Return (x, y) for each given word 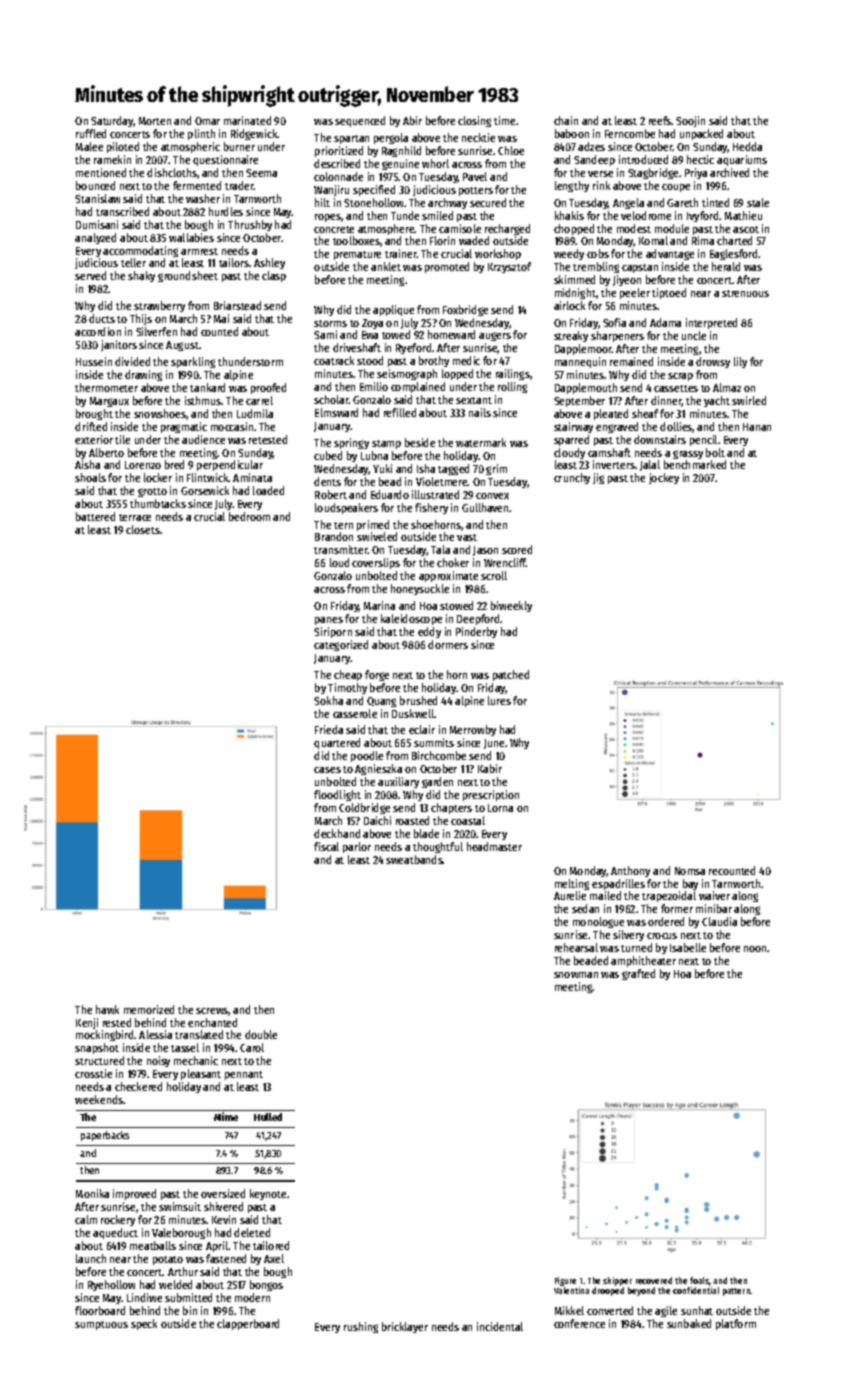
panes (329, 621)
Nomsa (690, 871)
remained (631, 361)
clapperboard (248, 1324)
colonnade (338, 176)
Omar (207, 121)
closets (143, 529)
